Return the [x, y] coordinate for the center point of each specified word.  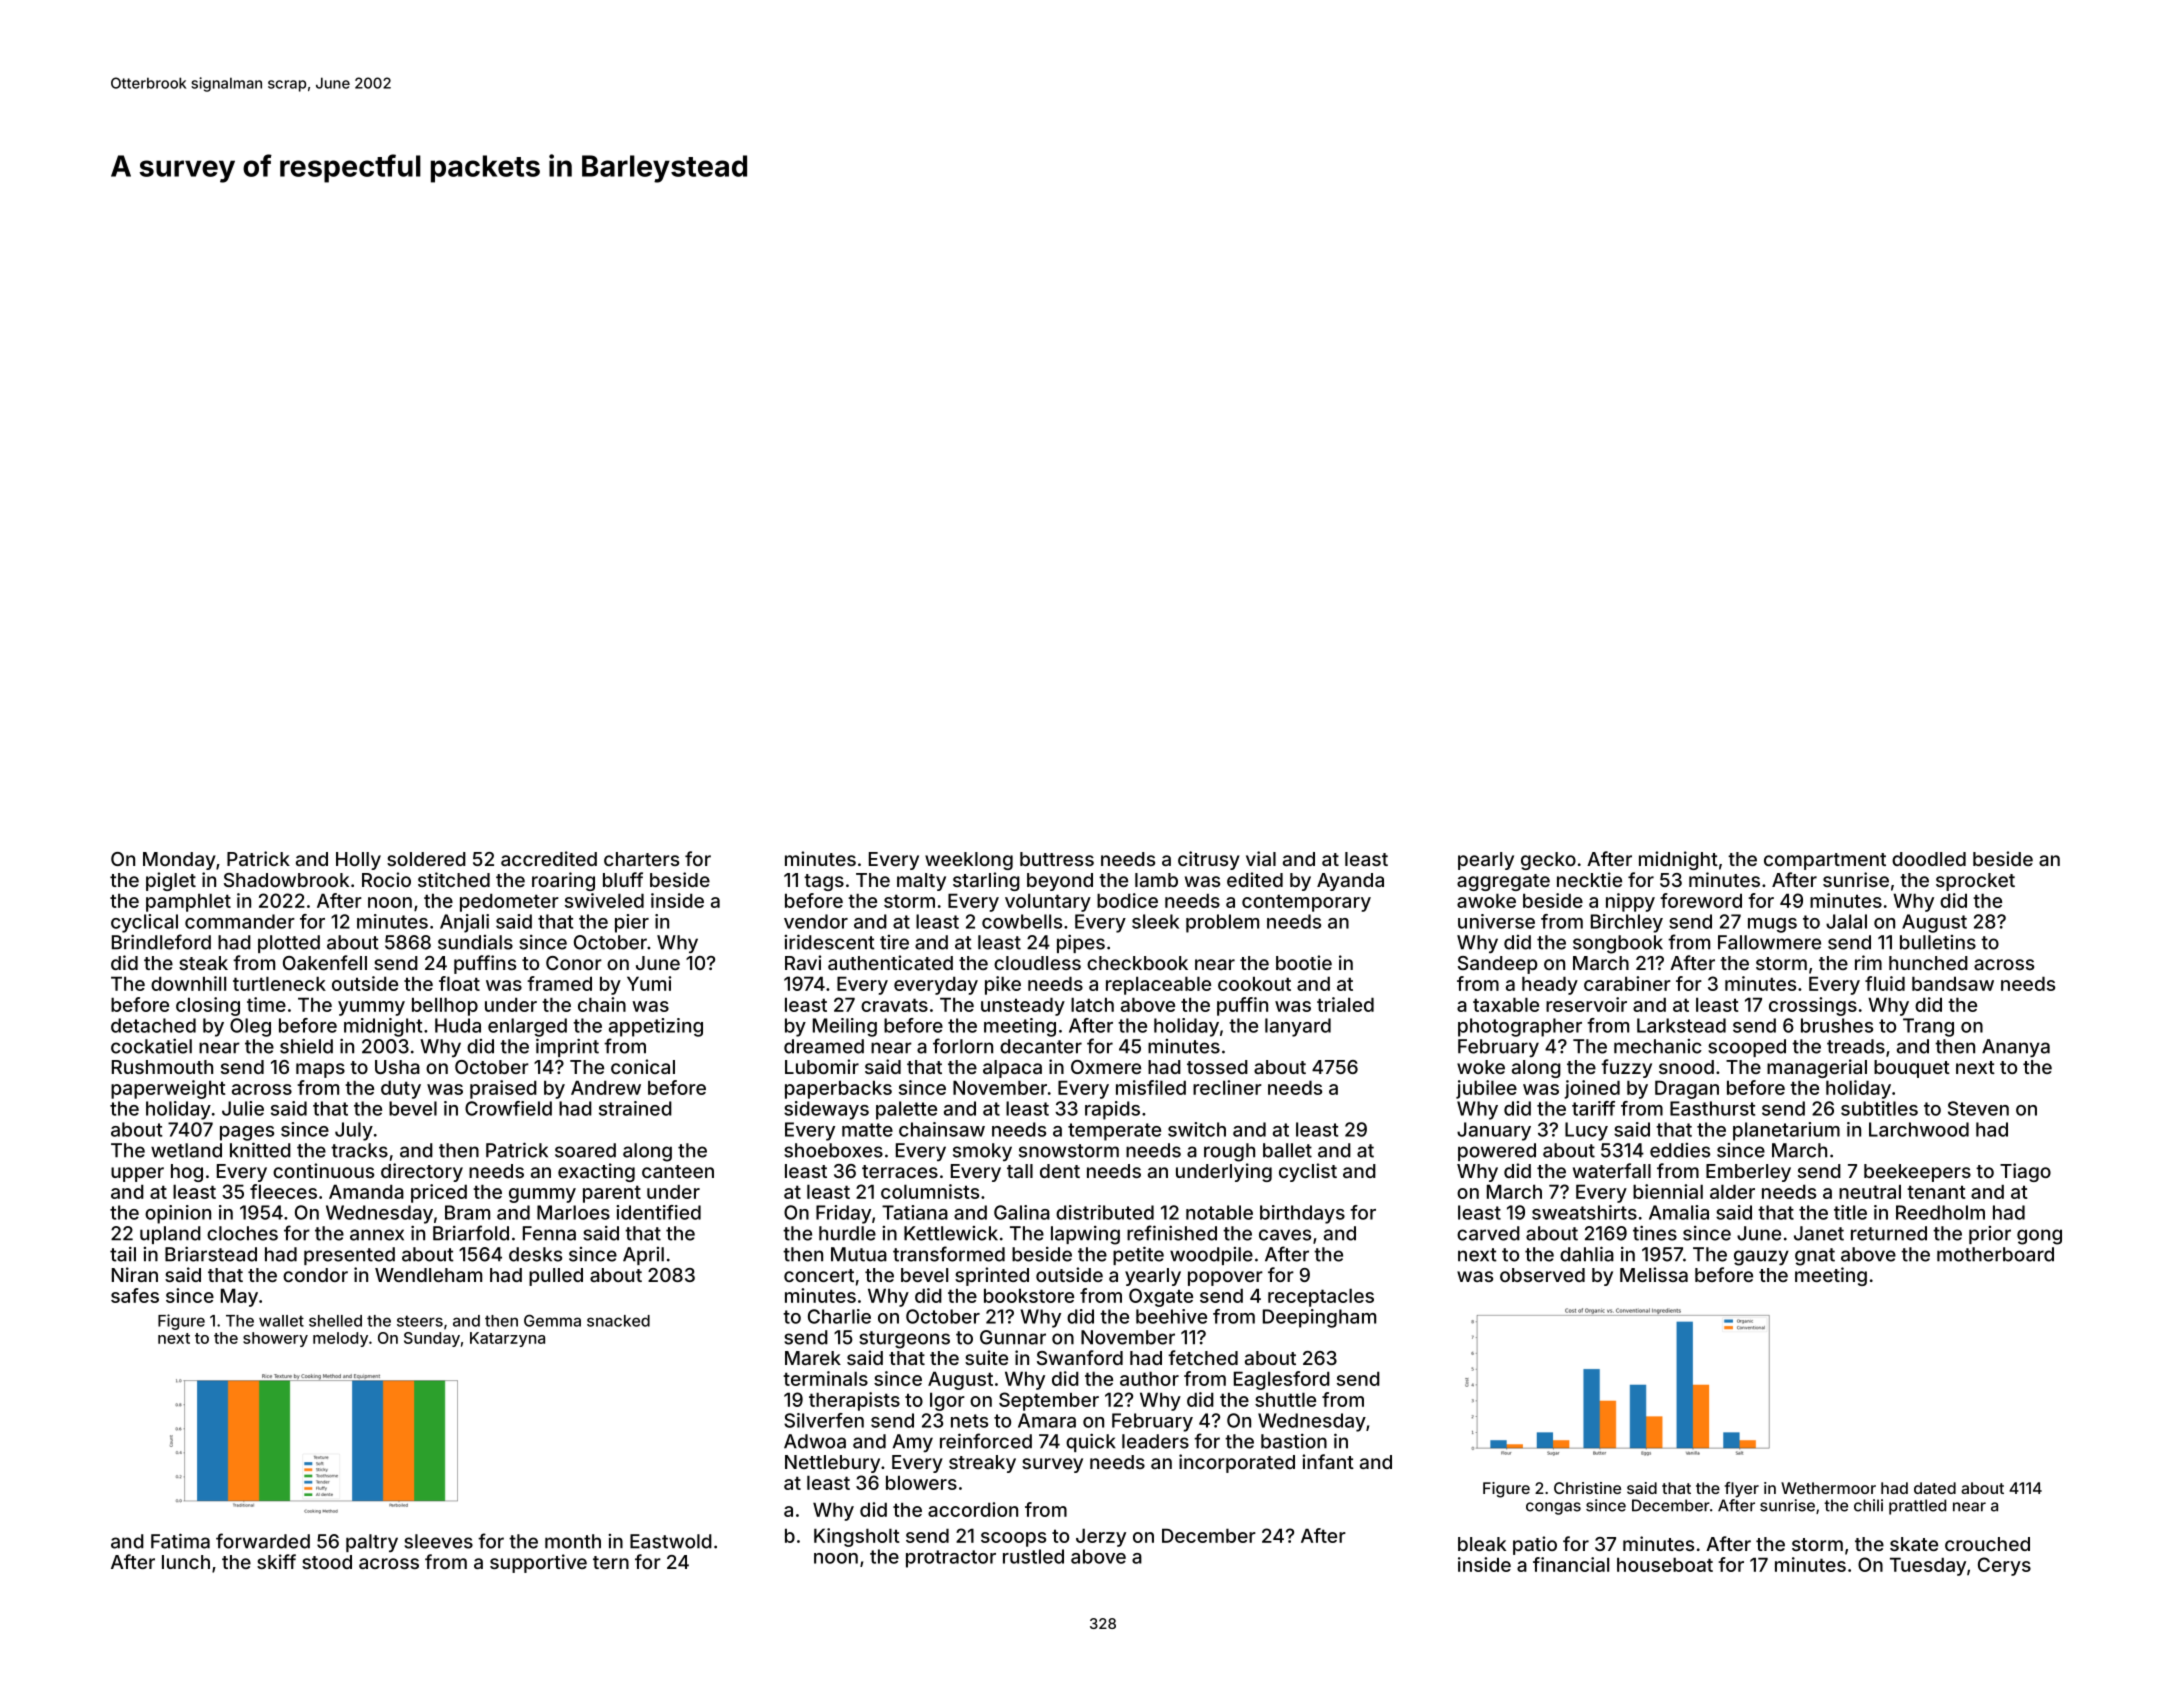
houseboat [1665, 1564]
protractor [951, 1559]
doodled [1929, 859]
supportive [538, 1563]
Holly [358, 861]
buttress [1057, 859]
